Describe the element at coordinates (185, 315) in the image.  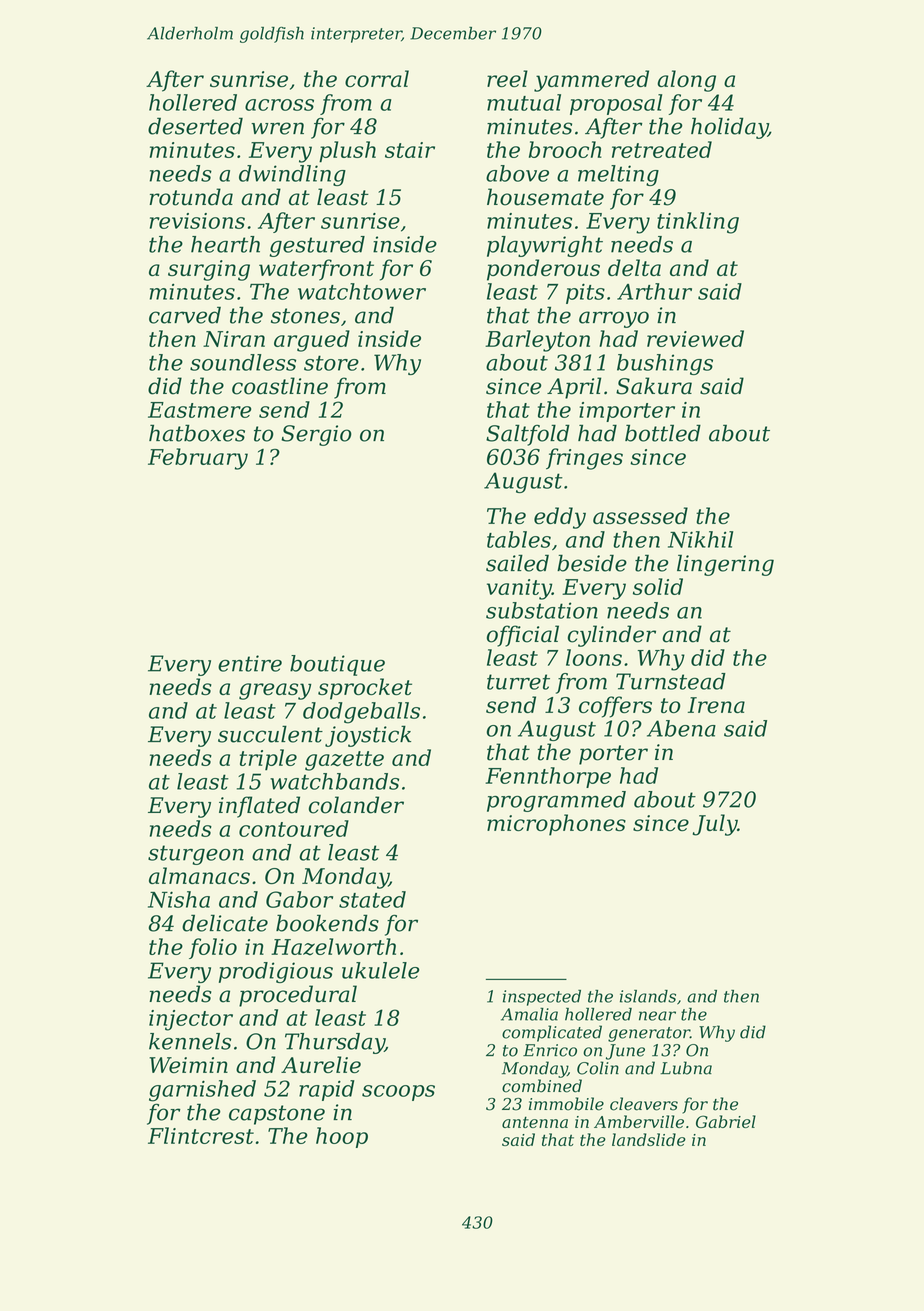
I see `carved` at that location.
